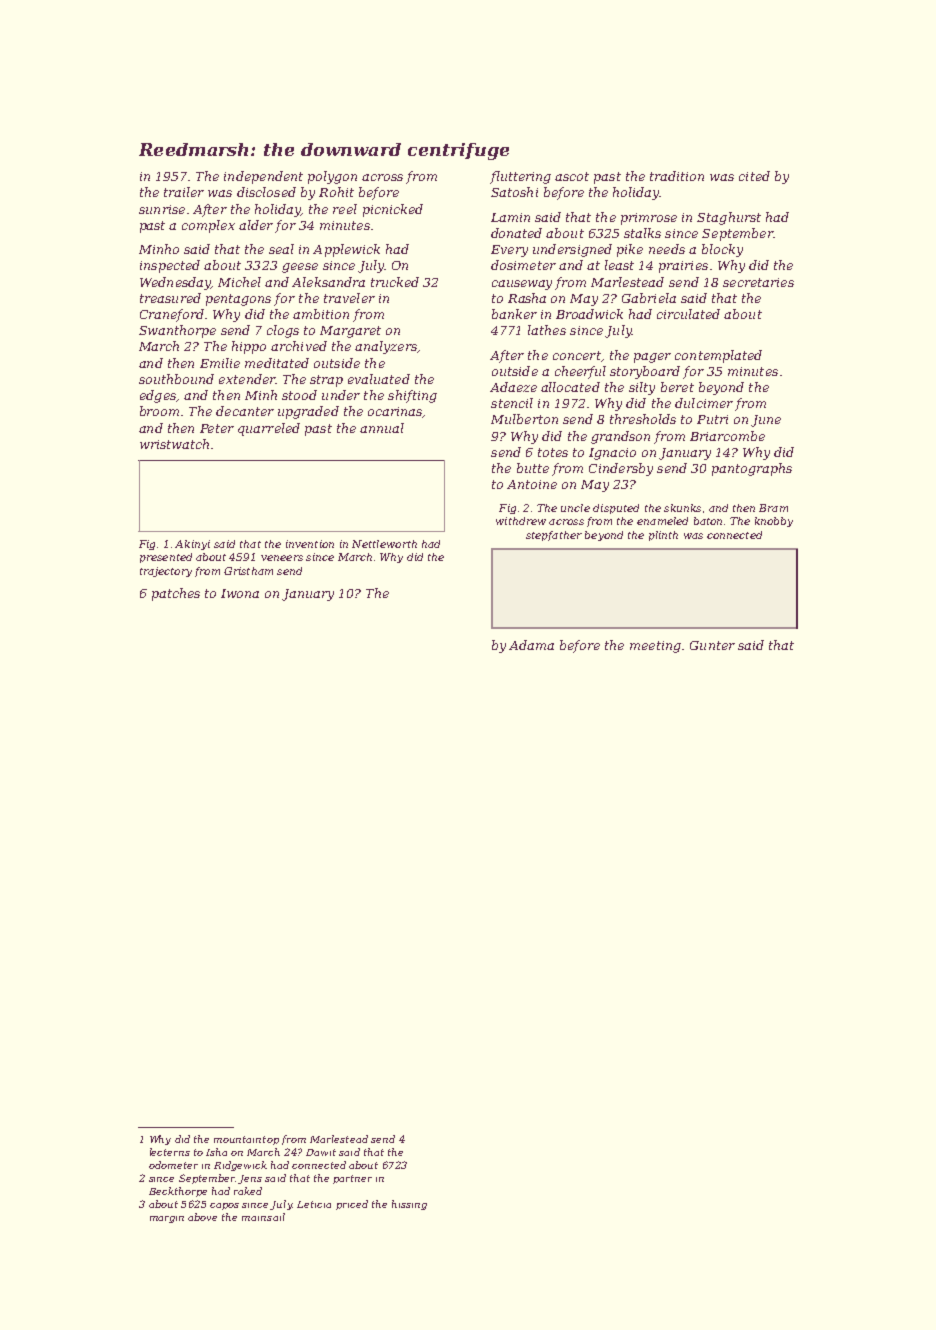 The width and height of the screenshot is (936, 1330). Describe the element at coordinates (409, 1205) in the screenshot. I see `hissing` at that location.
